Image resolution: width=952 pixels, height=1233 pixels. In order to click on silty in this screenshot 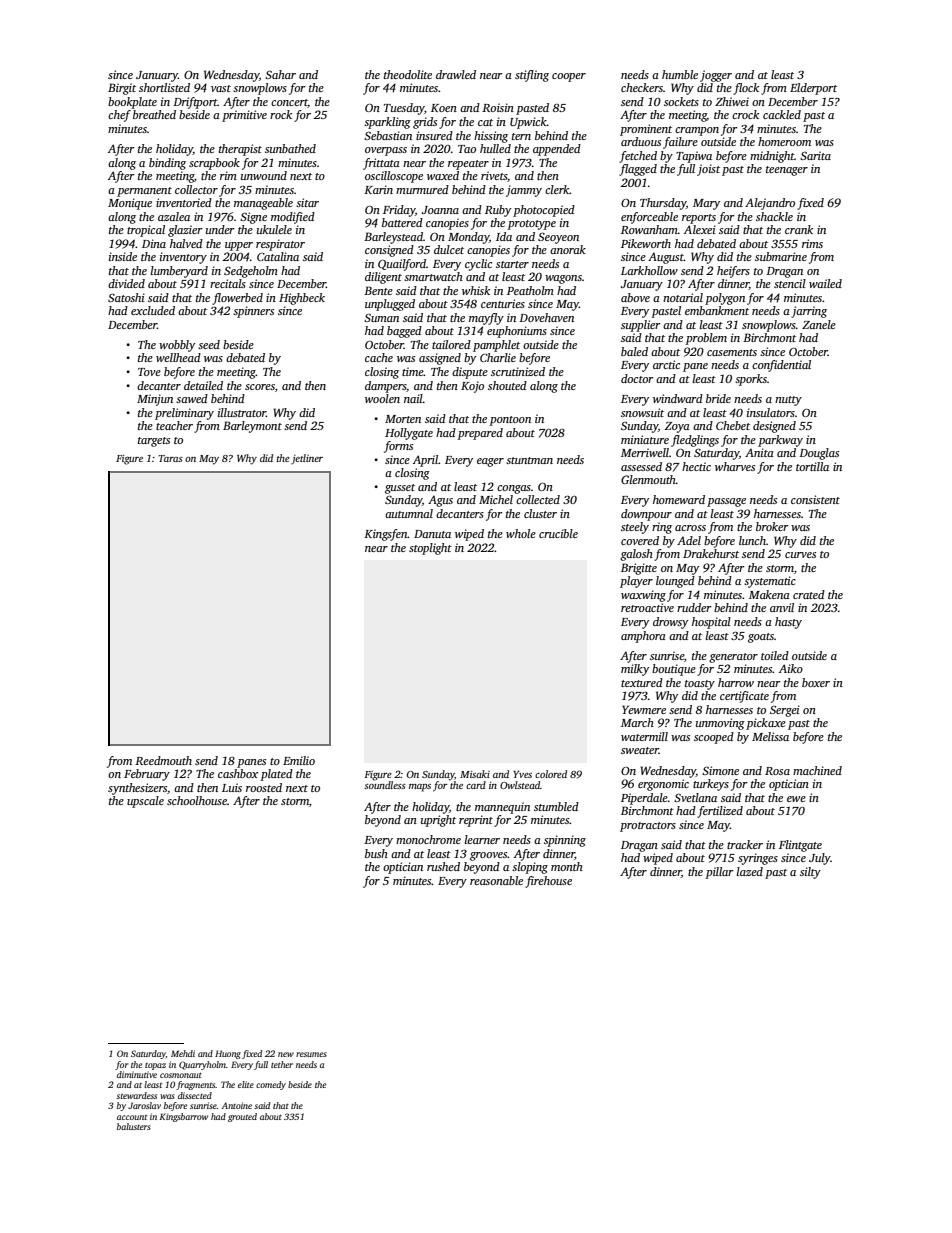, I will do `click(810, 873)`.
